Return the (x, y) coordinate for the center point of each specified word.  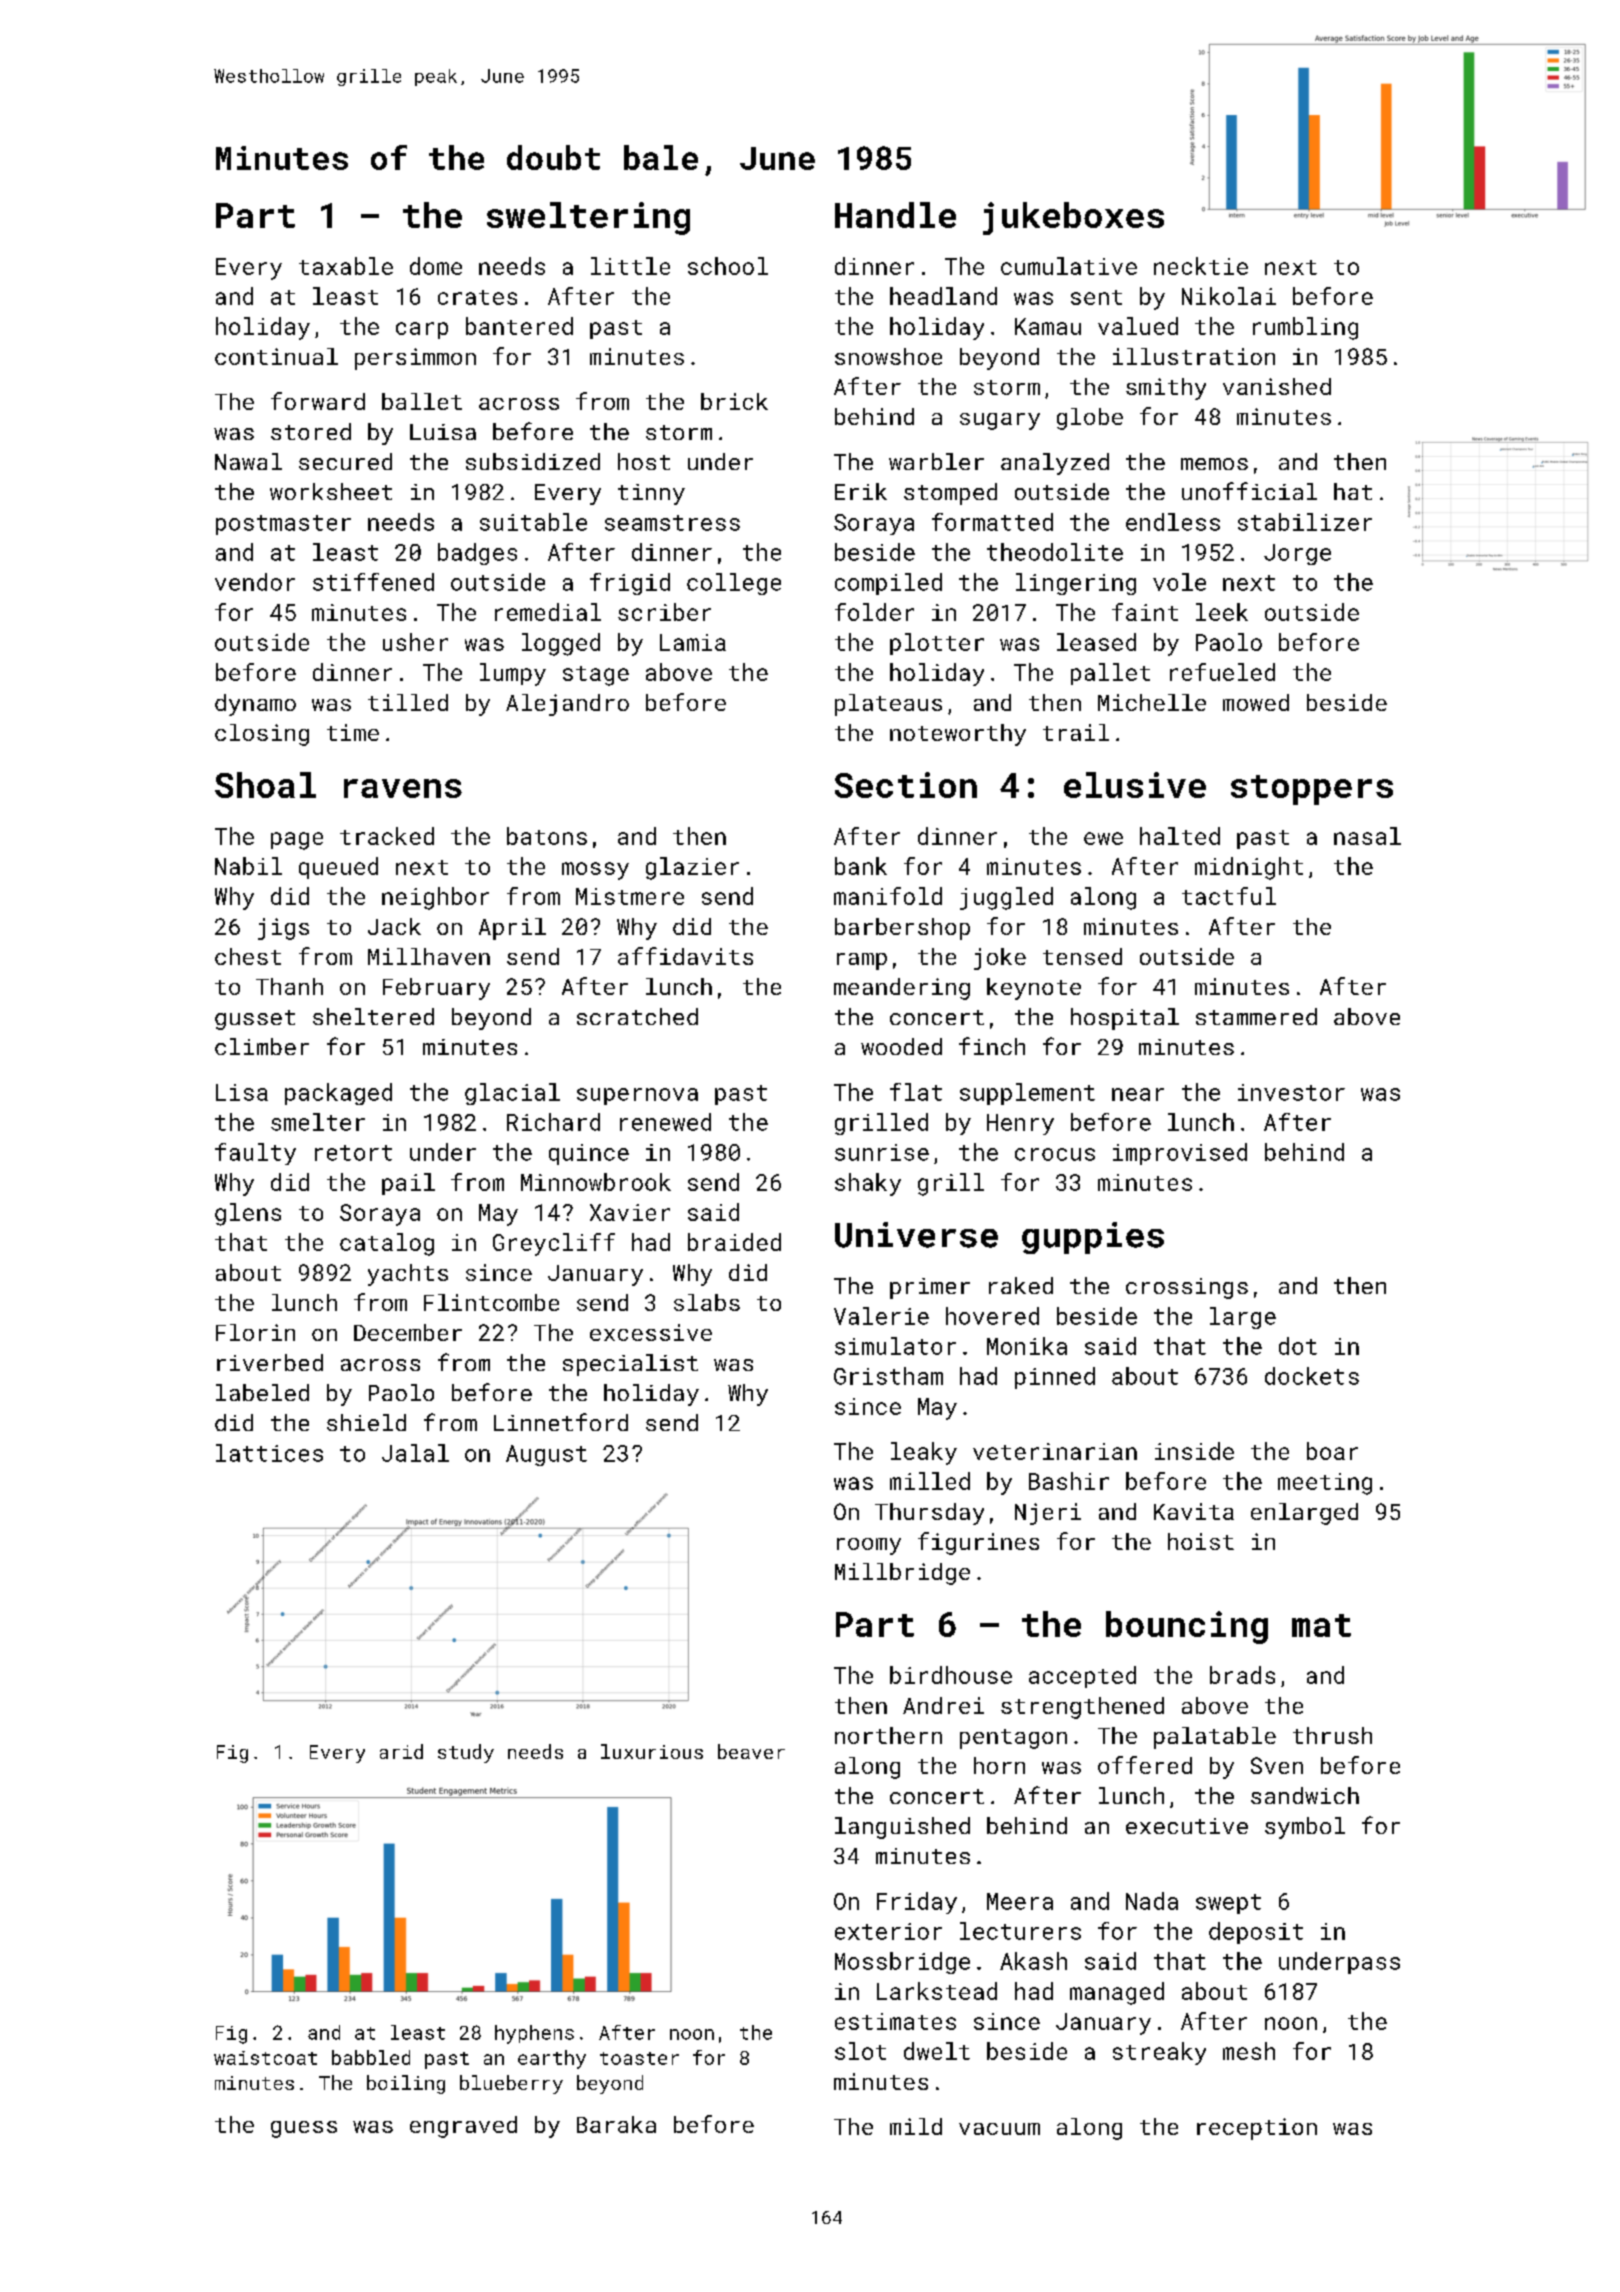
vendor (255, 582)
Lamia (693, 642)
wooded (901, 1046)
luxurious (652, 1751)
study (466, 1753)
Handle (895, 215)
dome (436, 266)
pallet (1110, 674)
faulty (255, 1154)
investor (1291, 1092)
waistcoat (265, 2058)
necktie (1201, 266)
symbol (1305, 1828)
